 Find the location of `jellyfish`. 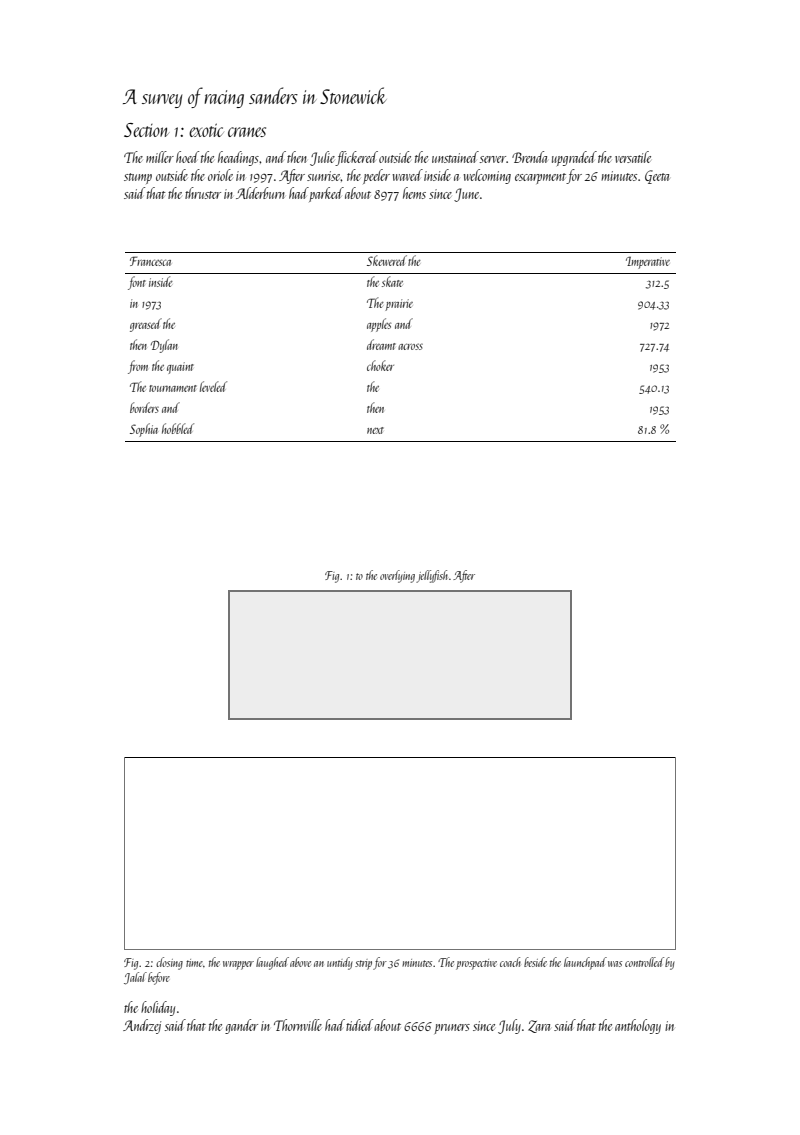

jellyfish is located at coordinates (432, 576).
